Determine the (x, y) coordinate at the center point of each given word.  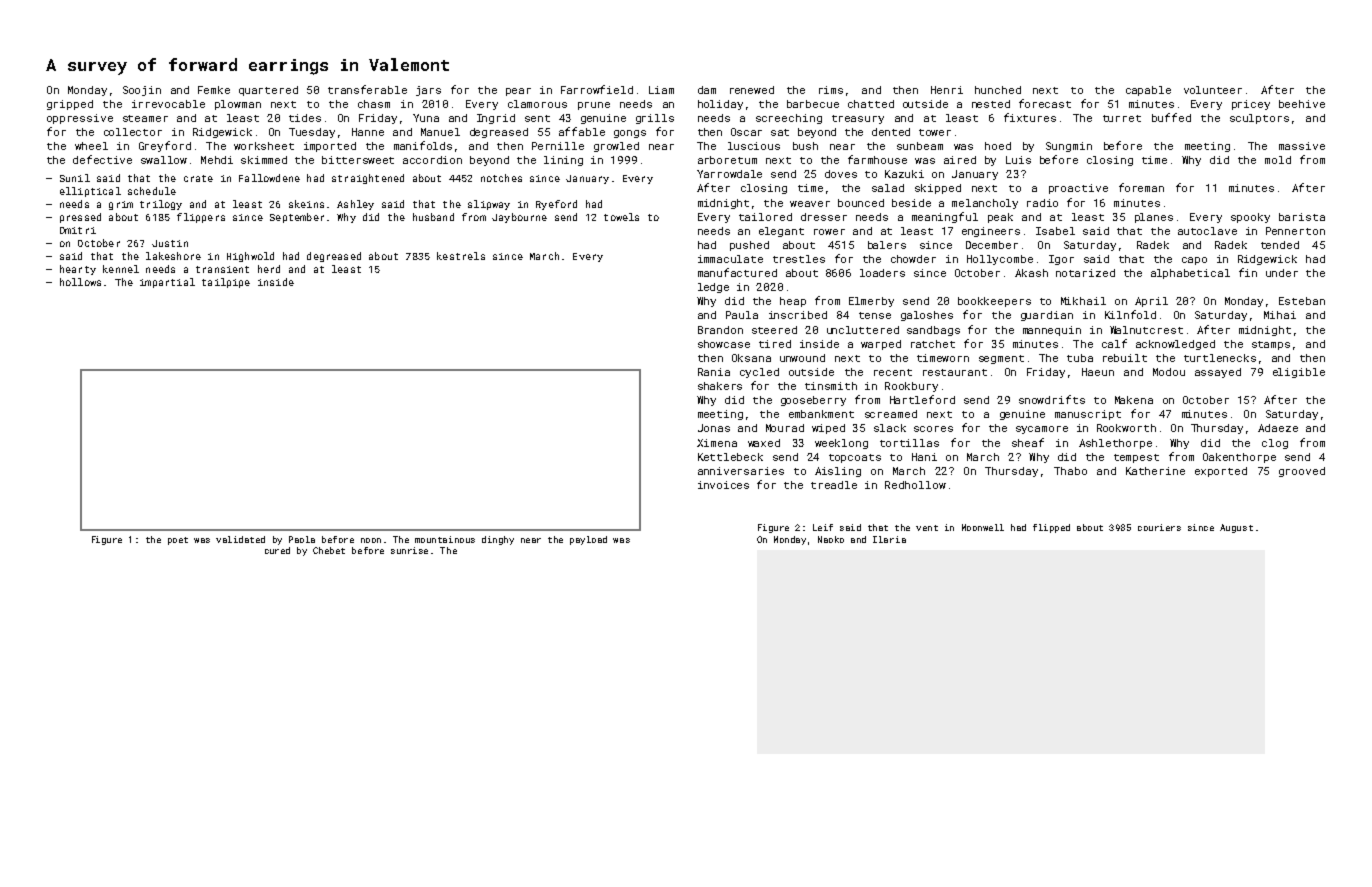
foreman (1141, 187)
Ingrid (496, 119)
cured (277, 550)
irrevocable (168, 104)
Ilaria (889, 539)
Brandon (720, 330)
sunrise (409, 550)
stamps (1271, 345)
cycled (759, 373)
